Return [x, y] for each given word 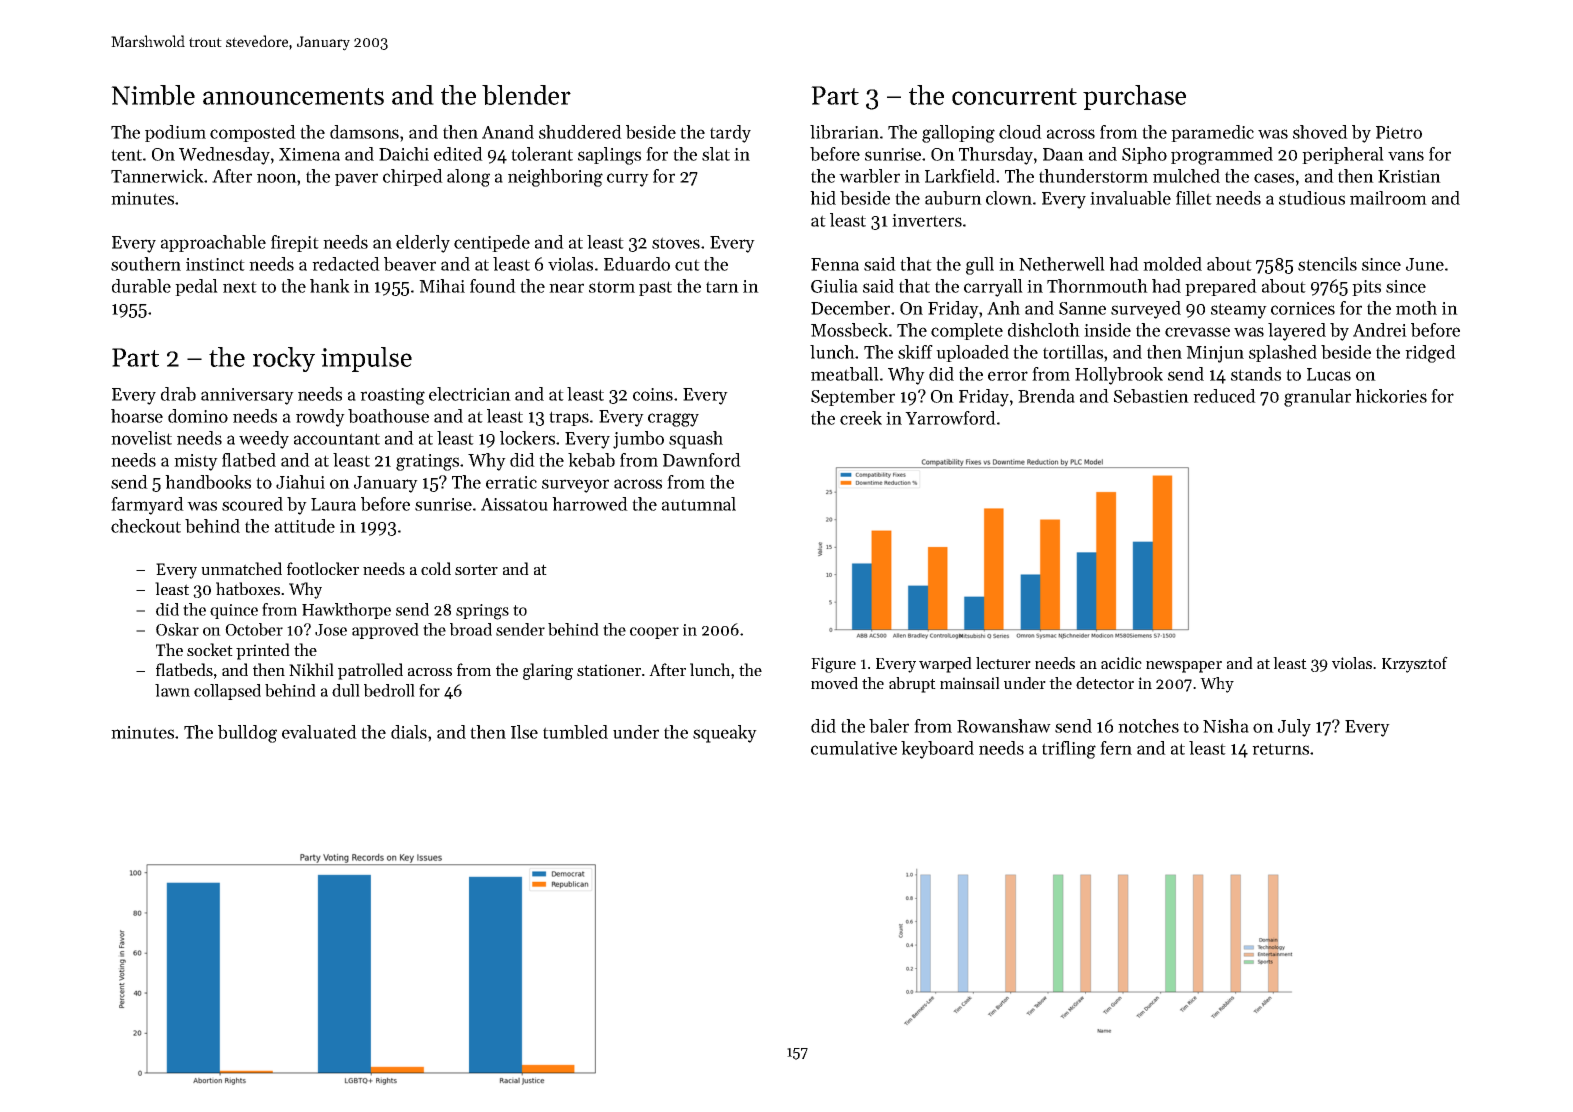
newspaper [1184, 667]
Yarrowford [950, 418]
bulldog [247, 734]
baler [889, 726]
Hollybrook [1119, 376]
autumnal [699, 504]
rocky [284, 359]
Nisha [1226, 726]
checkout [146, 526]
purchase [1134, 97]
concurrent [1014, 96]
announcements [293, 96]
